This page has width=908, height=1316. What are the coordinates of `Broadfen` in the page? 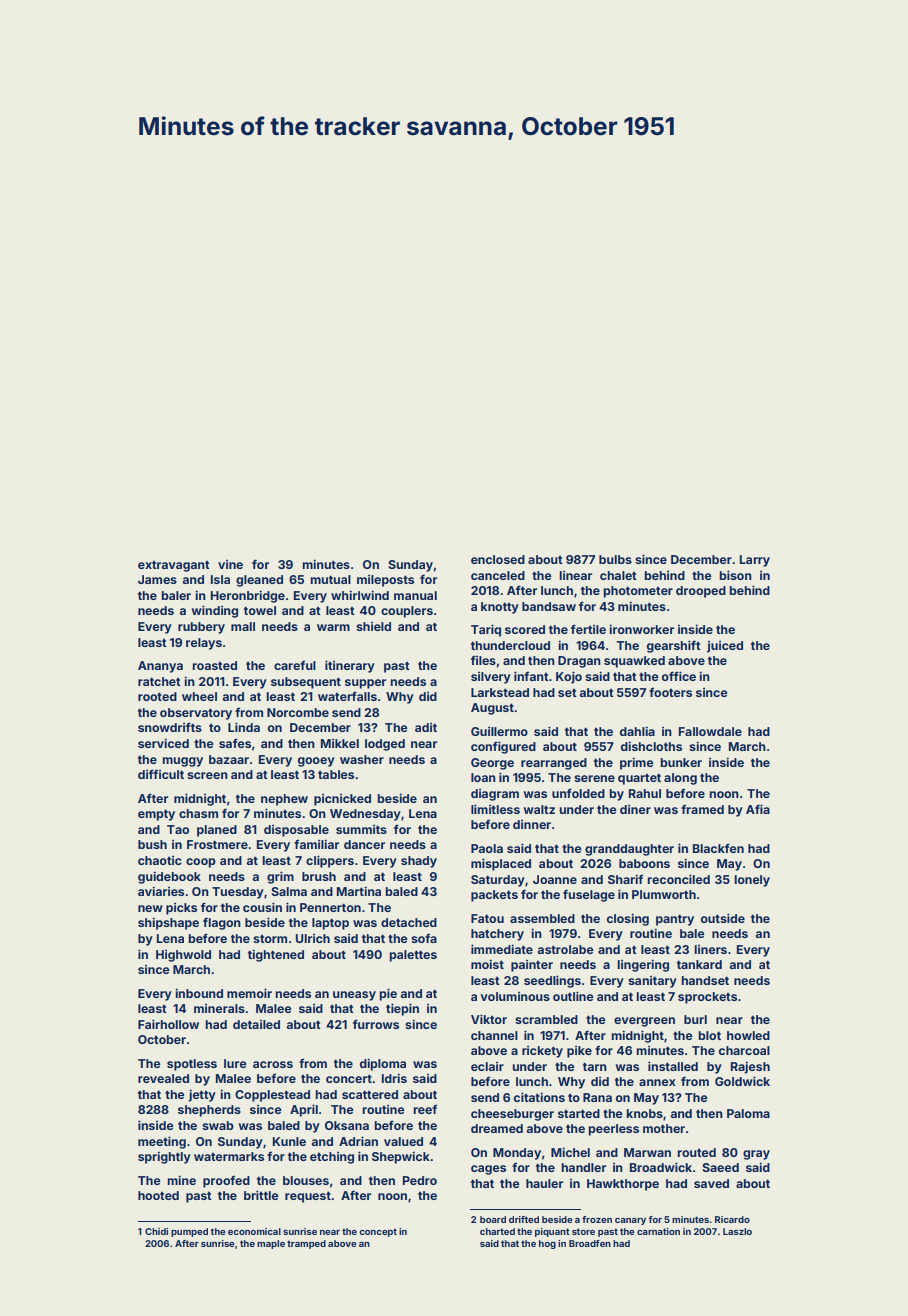 It's located at (590, 1243).
